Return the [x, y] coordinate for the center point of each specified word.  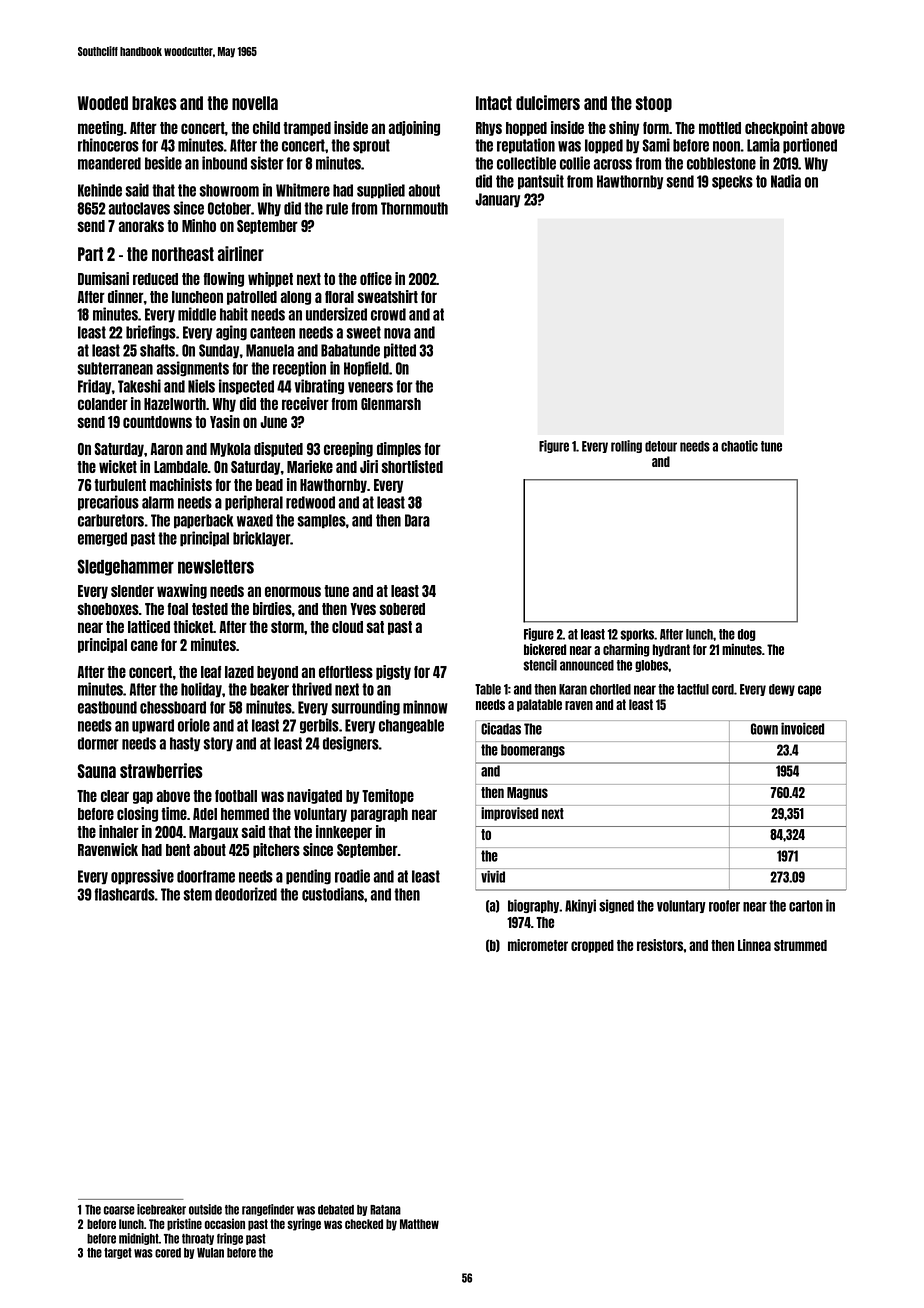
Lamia [763, 145]
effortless [346, 672]
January [497, 200]
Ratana [385, 1210]
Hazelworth [175, 404]
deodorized [246, 894]
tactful [693, 689]
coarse [119, 1210]
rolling [626, 446]
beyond [277, 673]
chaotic [739, 446]
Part [90, 254]
